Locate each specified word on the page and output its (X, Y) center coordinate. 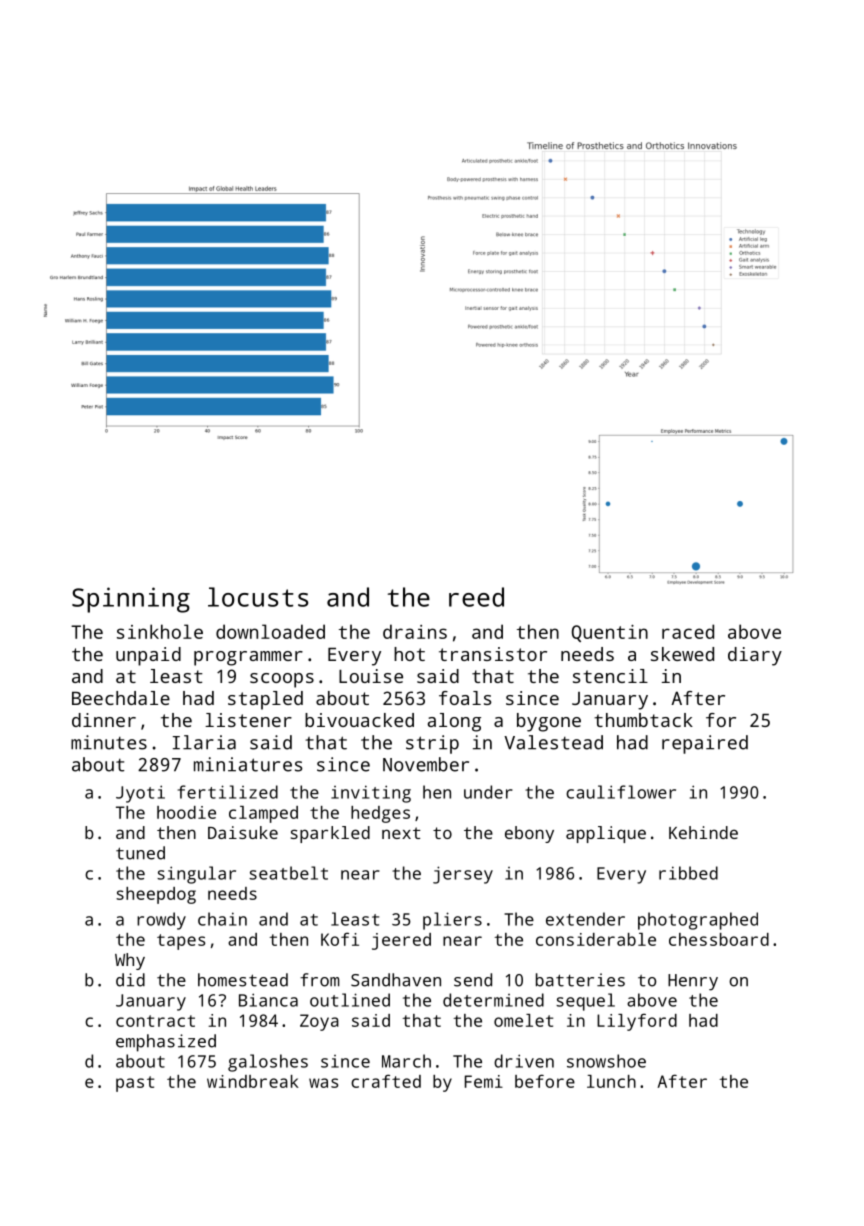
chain (222, 919)
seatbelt (288, 873)
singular (196, 875)
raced (688, 631)
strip (432, 744)
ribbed (688, 873)
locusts (258, 597)
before (545, 1081)
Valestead (553, 742)
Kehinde (703, 832)
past (135, 1084)
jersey (463, 875)
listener (248, 720)
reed (476, 597)
